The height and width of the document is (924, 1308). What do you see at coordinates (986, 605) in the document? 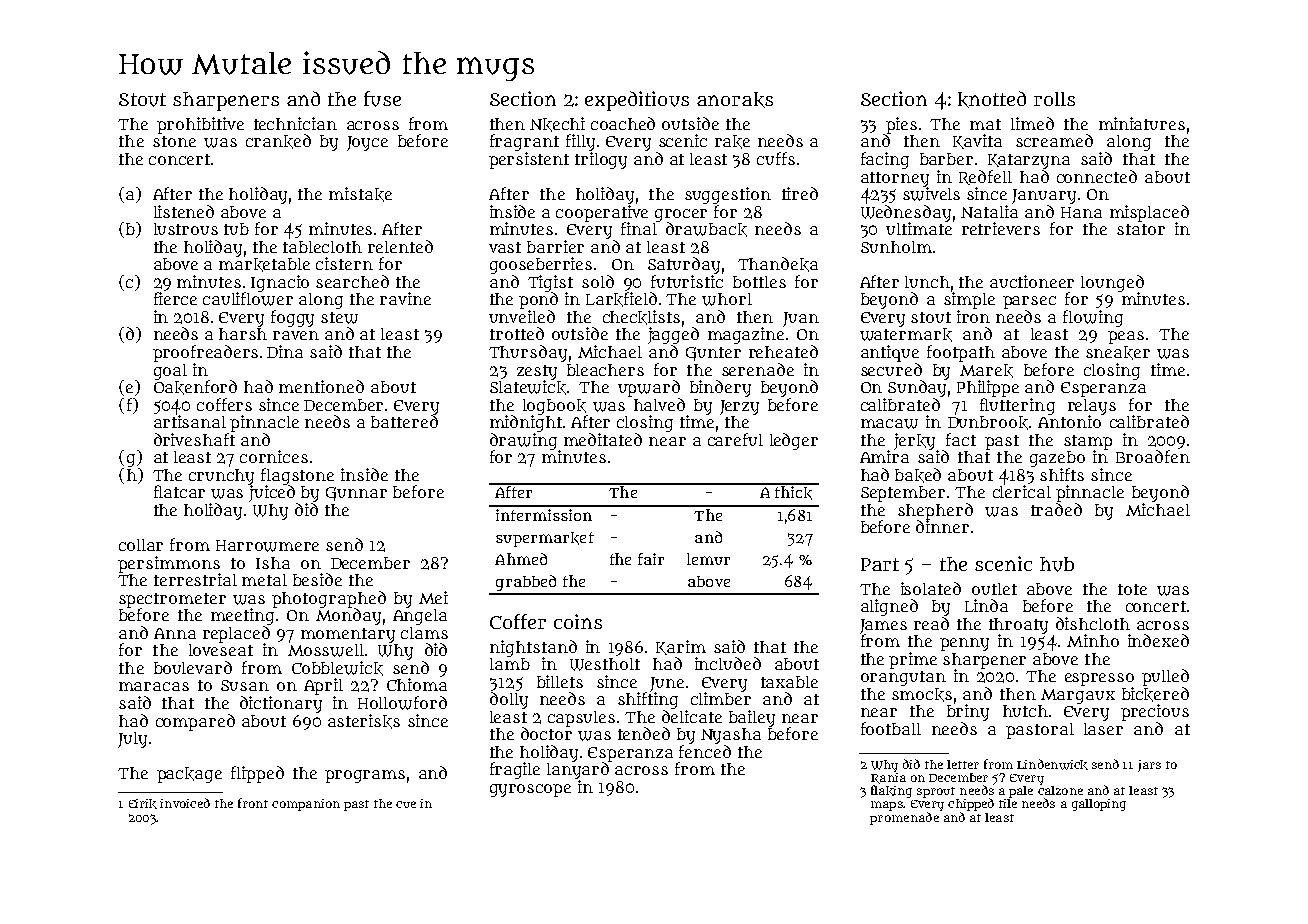
I see `Linda` at bounding box center [986, 605].
